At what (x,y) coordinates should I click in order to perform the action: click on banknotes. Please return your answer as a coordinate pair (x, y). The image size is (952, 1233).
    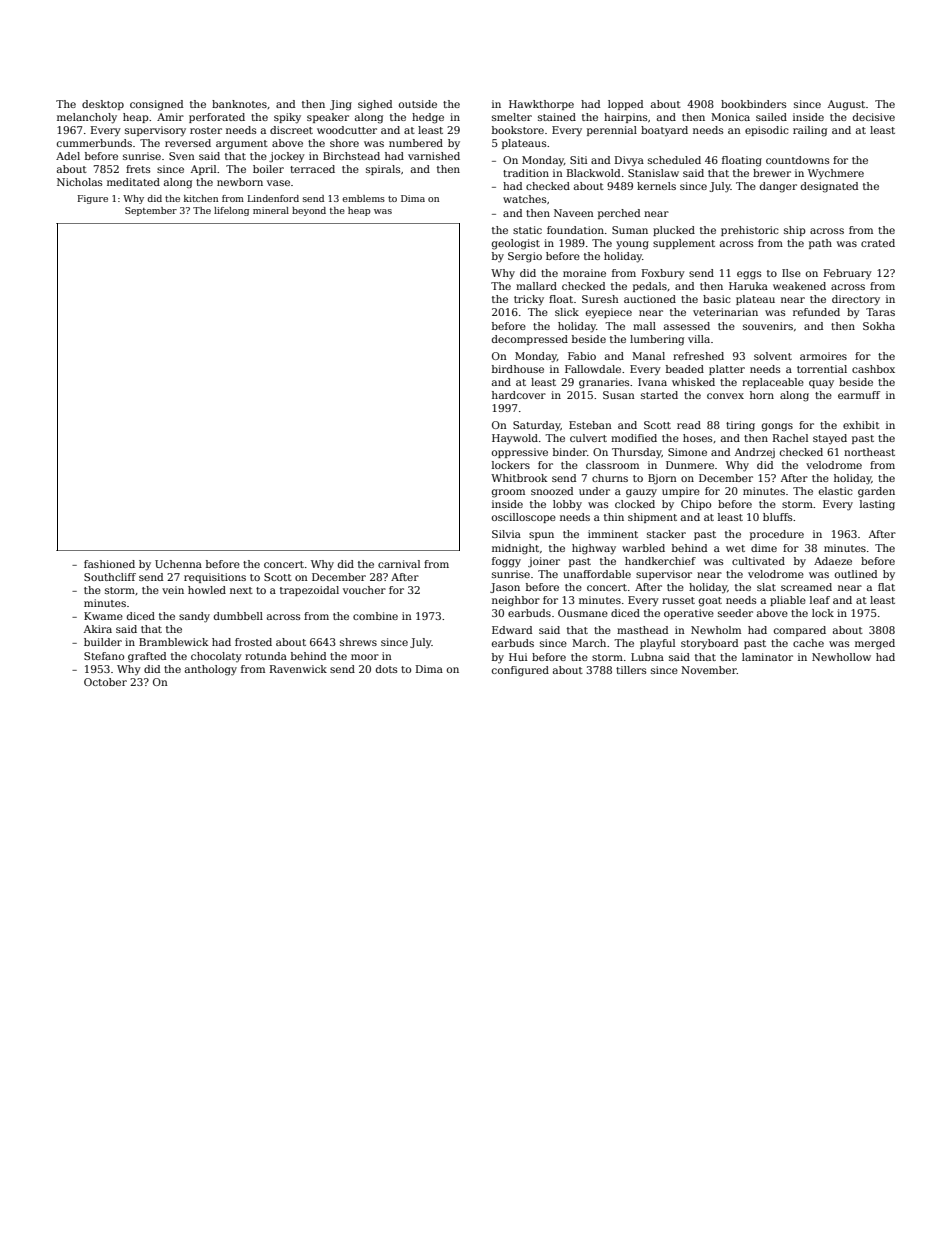
    Looking at the image, I should click on (239, 104).
